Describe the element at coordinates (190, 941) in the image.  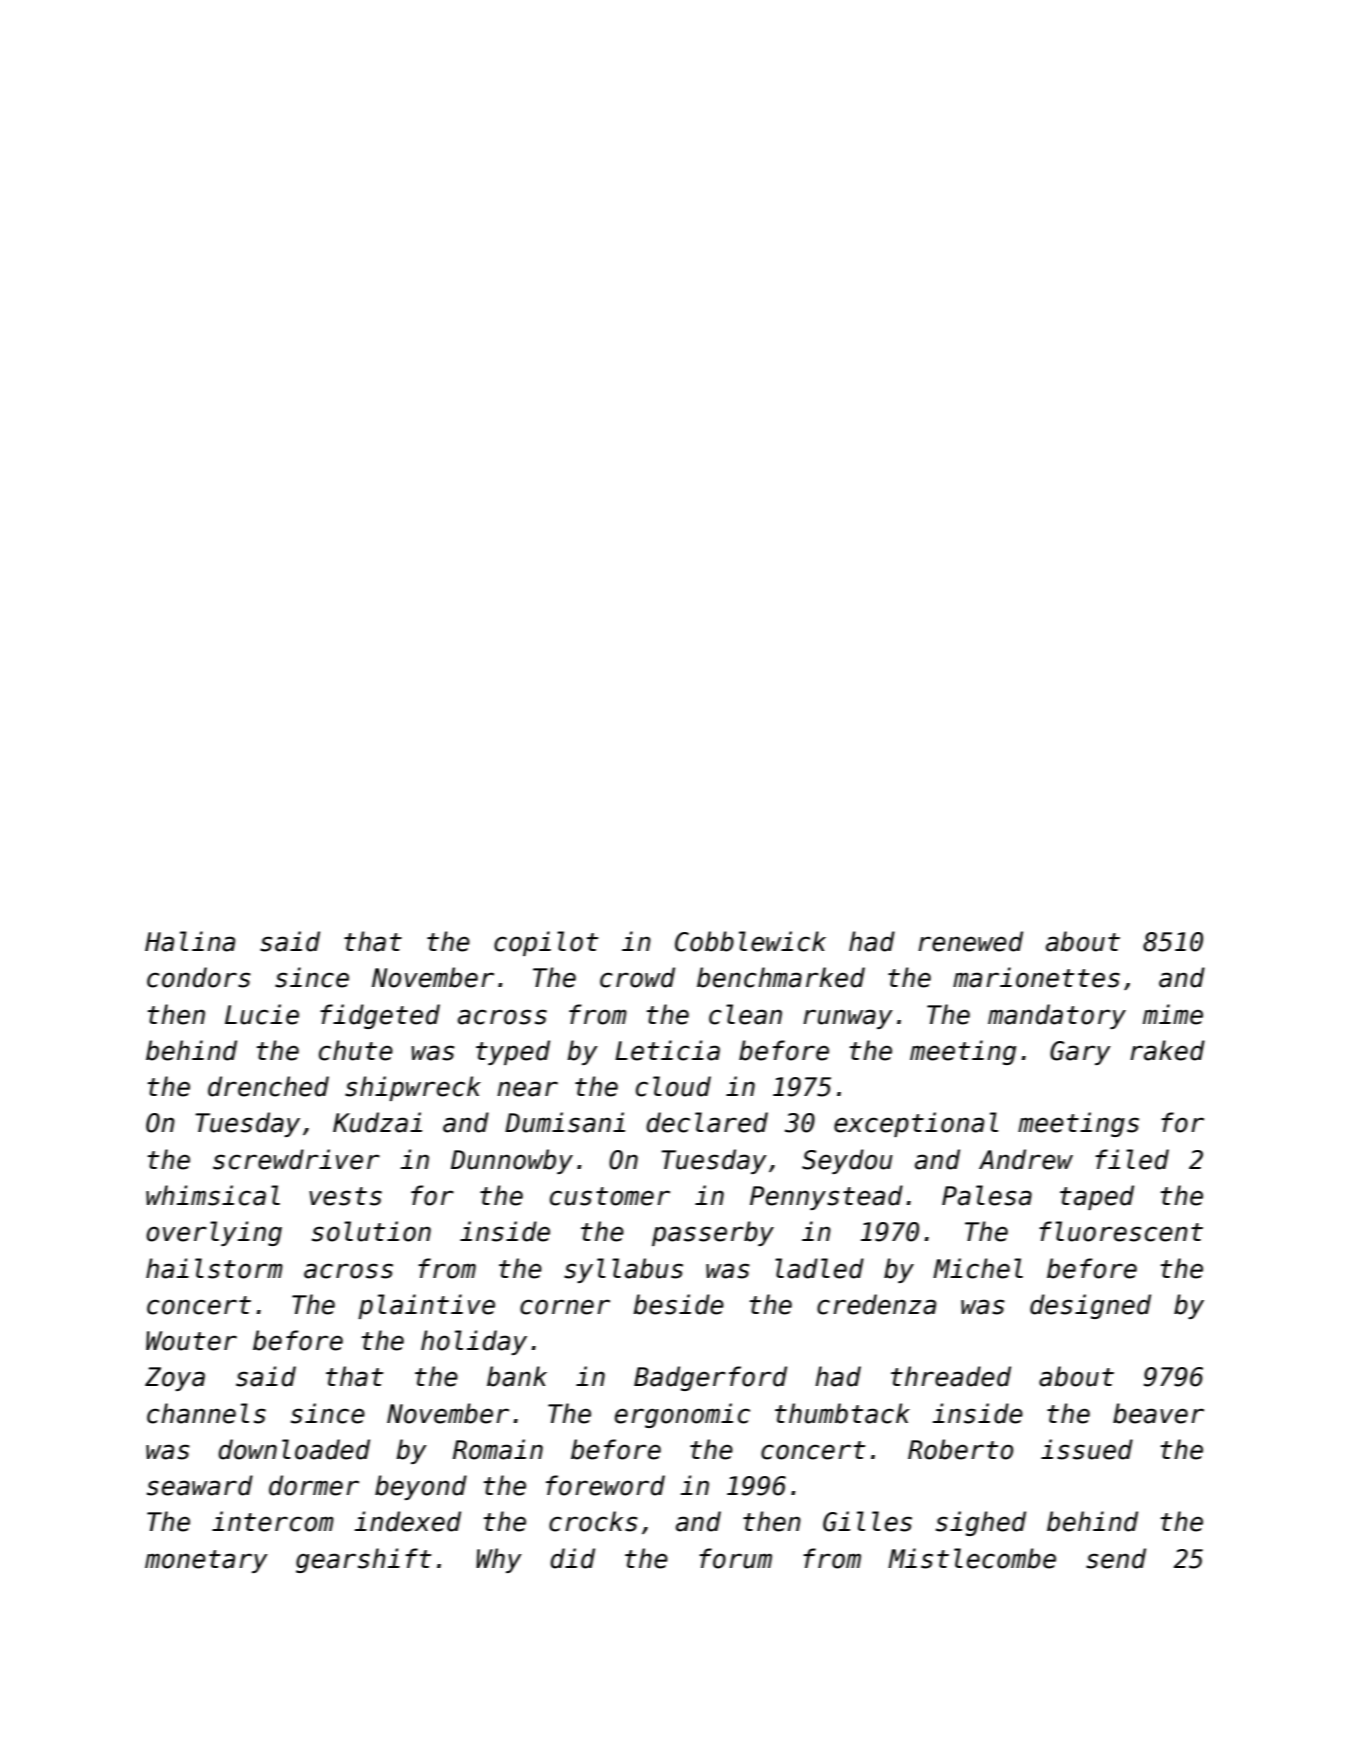
I see `Halina` at that location.
